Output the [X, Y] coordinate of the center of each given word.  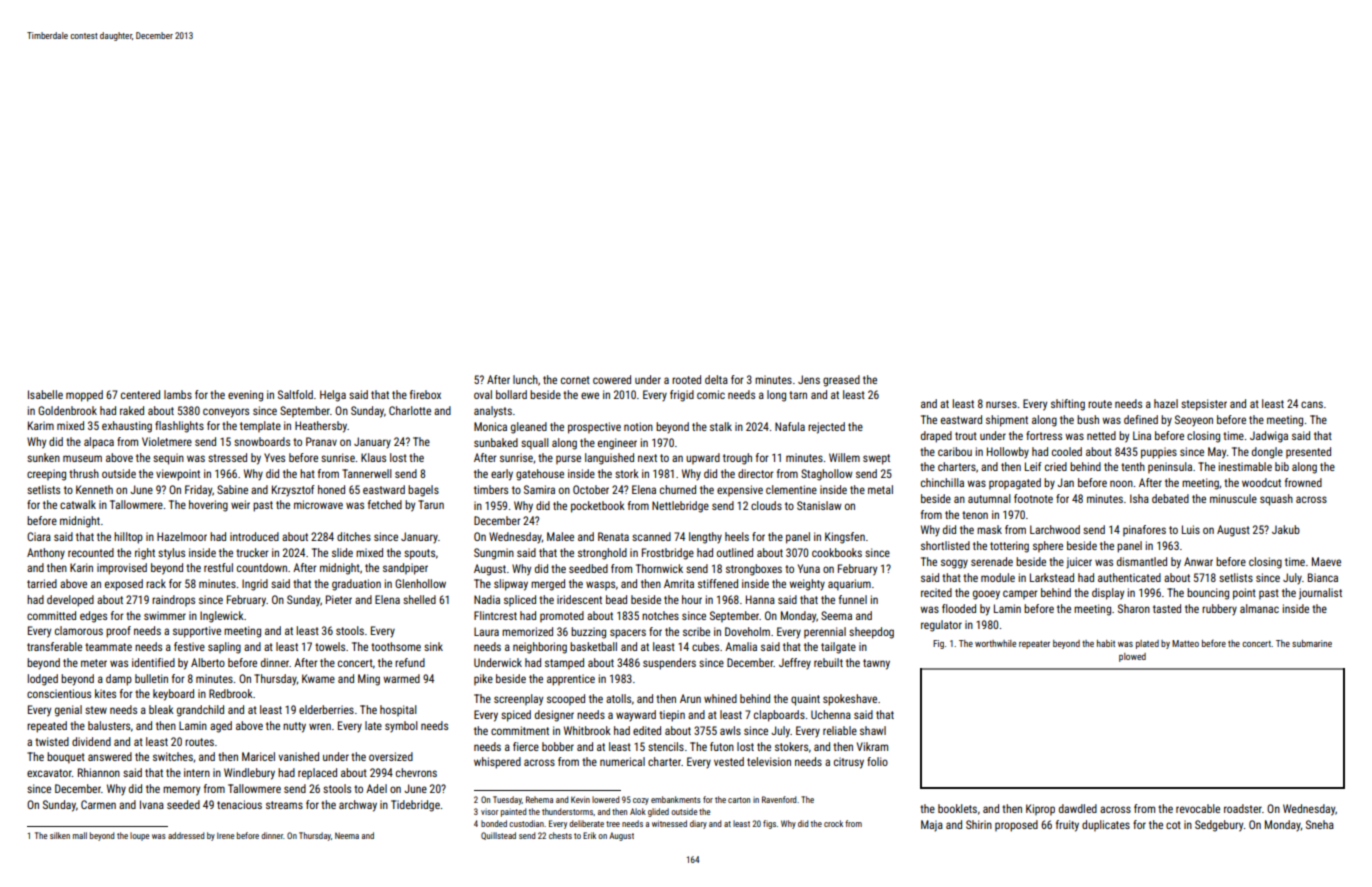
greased [841, 381]
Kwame [318, 678]
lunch [525, 379]
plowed [1132, 657]
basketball [593, 646]
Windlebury [249, 774]
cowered [612, 379]
